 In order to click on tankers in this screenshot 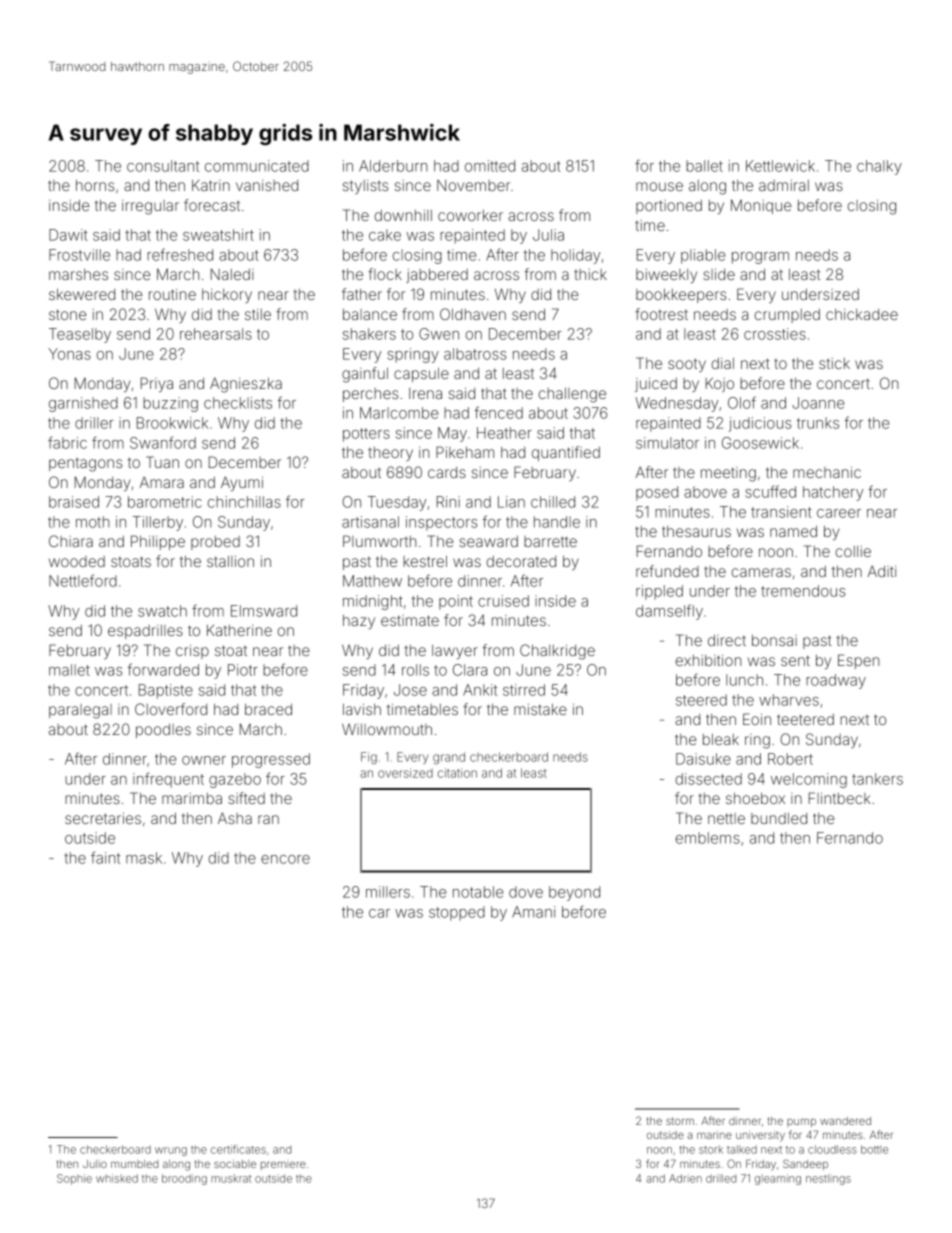, I will do `click(877, 779)`.
